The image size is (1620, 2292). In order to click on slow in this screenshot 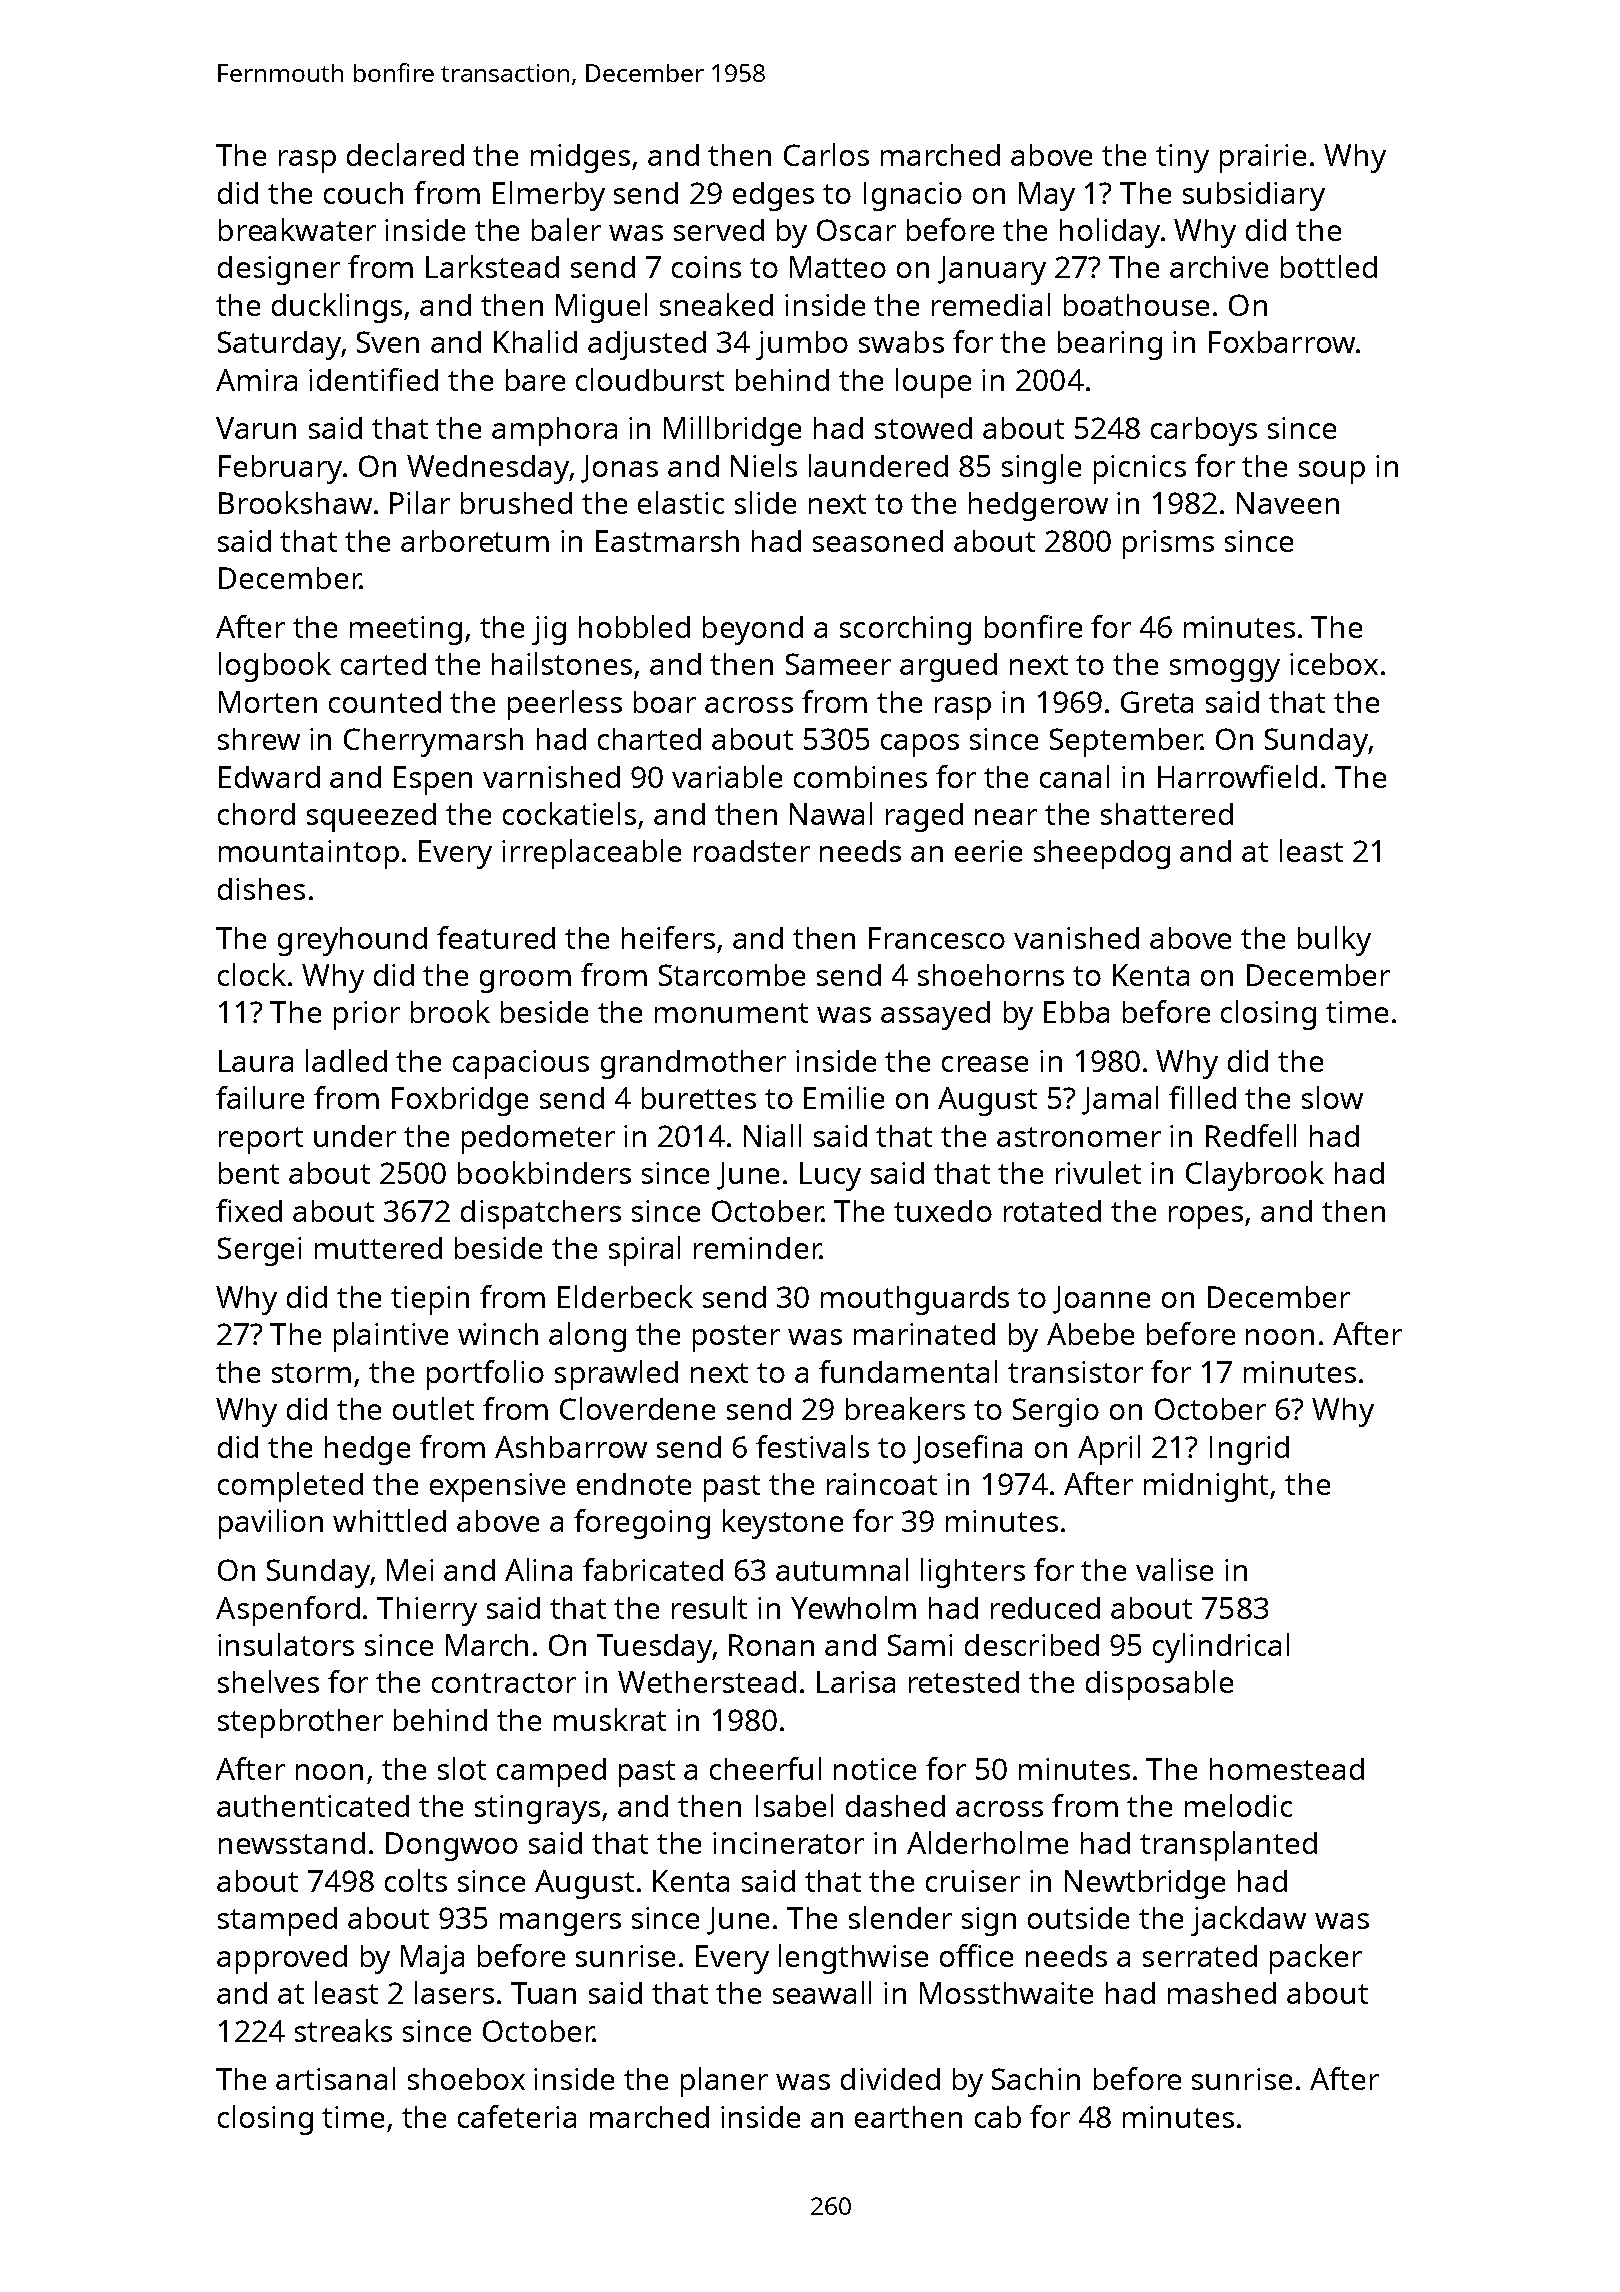, I will do `click(1332, 1097)`.
